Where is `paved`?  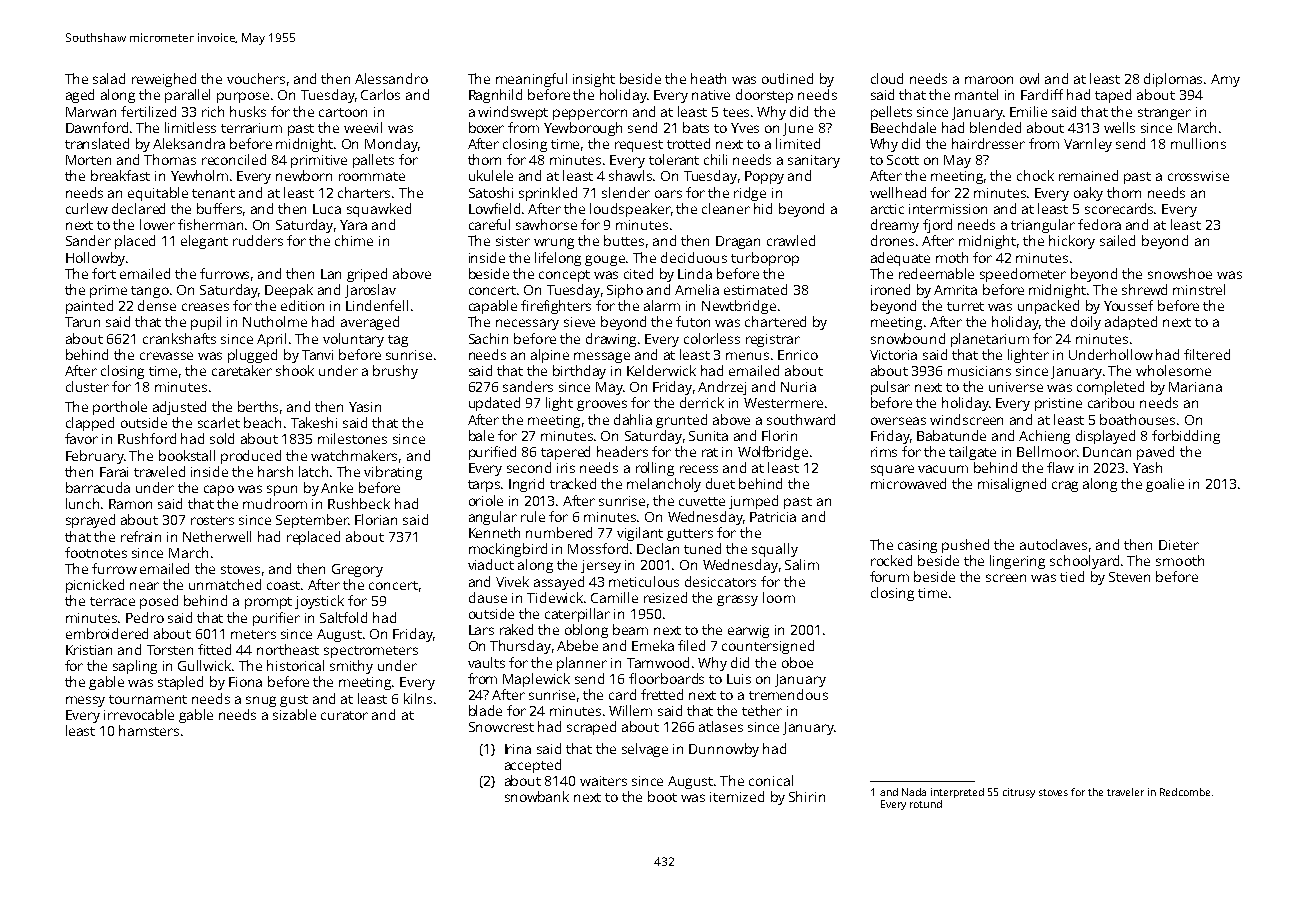 paved is located at coordinates (1155, 453).
